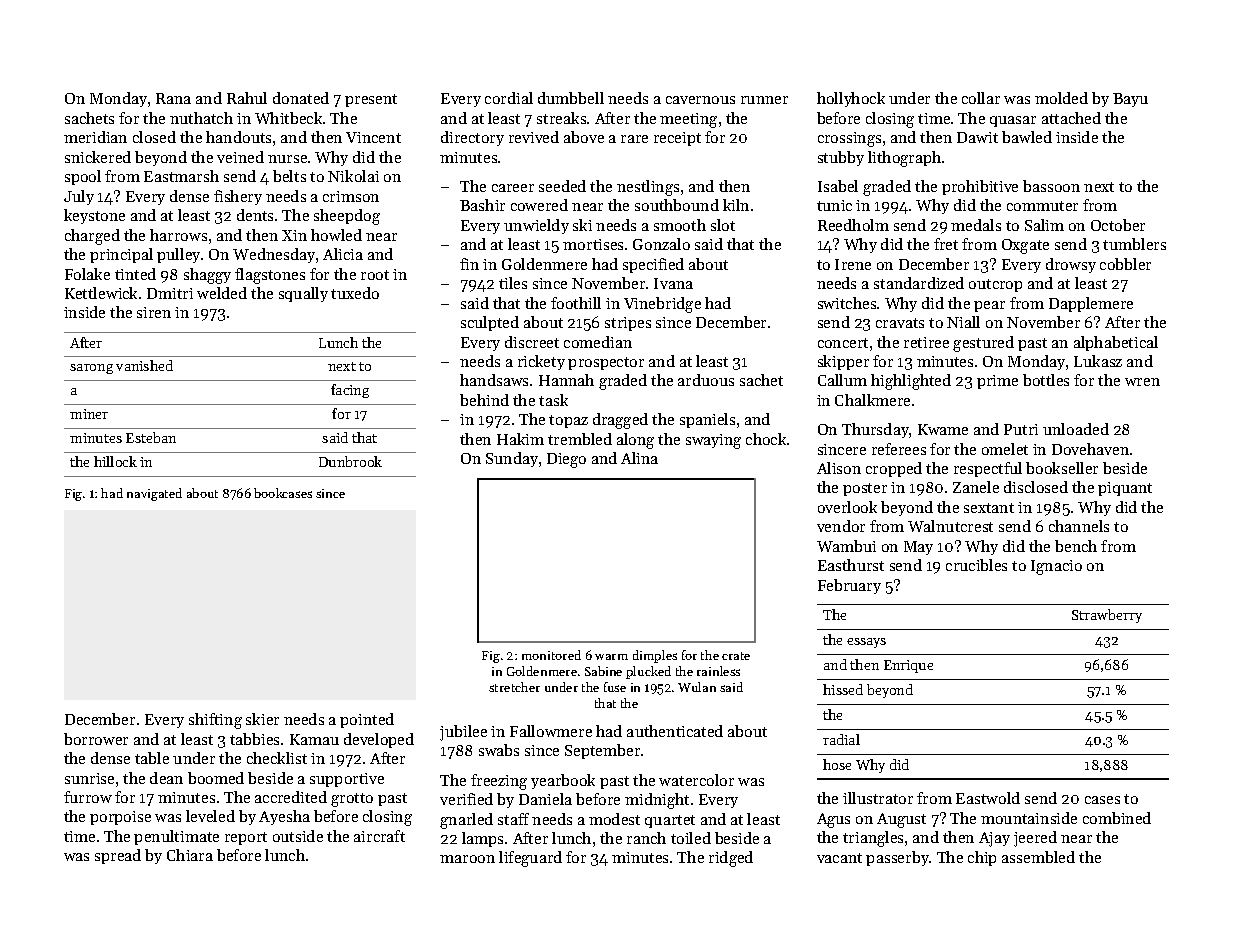 This image has height=952, width=1233. Describe the element at coordinates (467, 859) in the image. I see `maroon` at that location.
